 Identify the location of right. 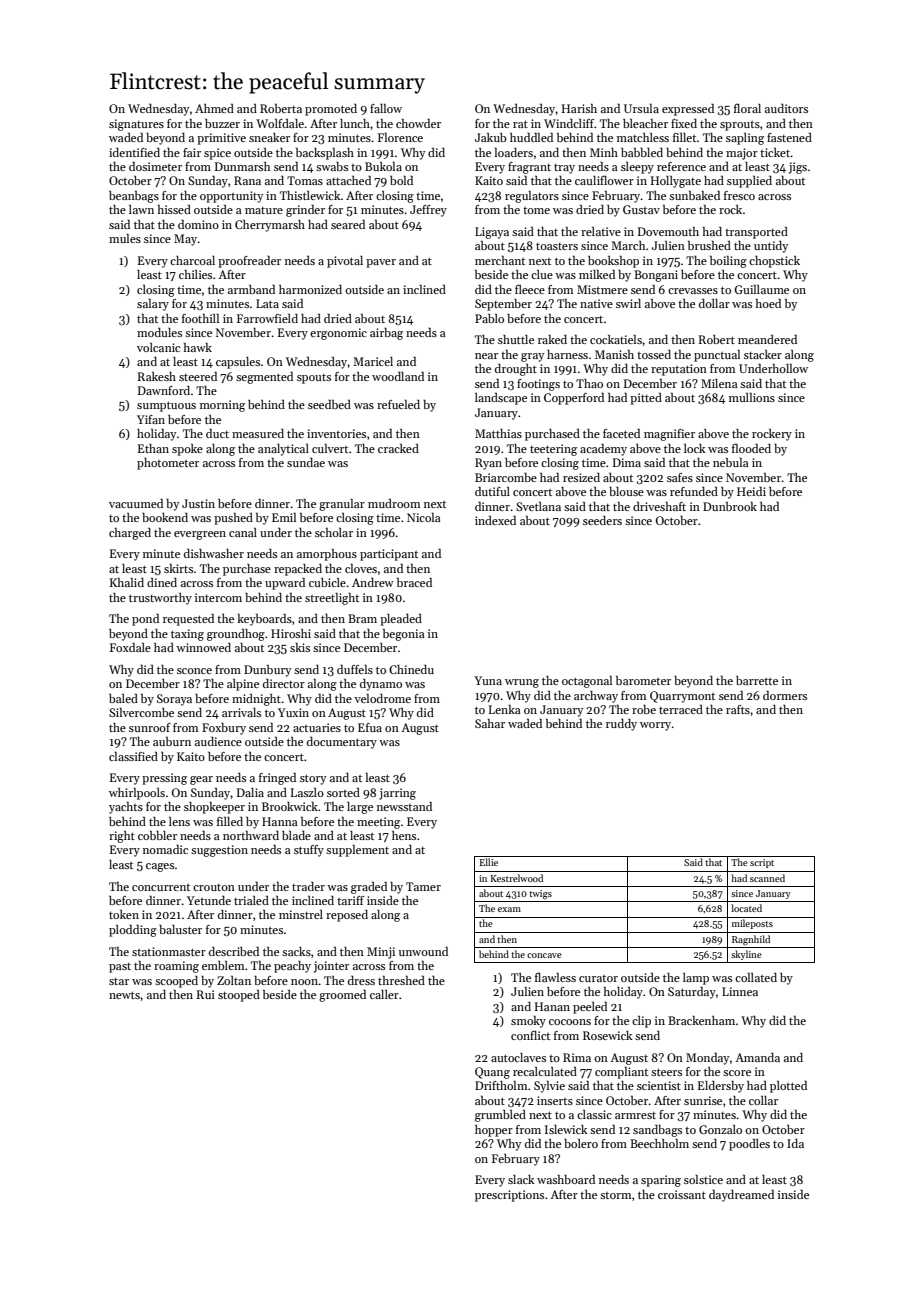
(122, 837).
